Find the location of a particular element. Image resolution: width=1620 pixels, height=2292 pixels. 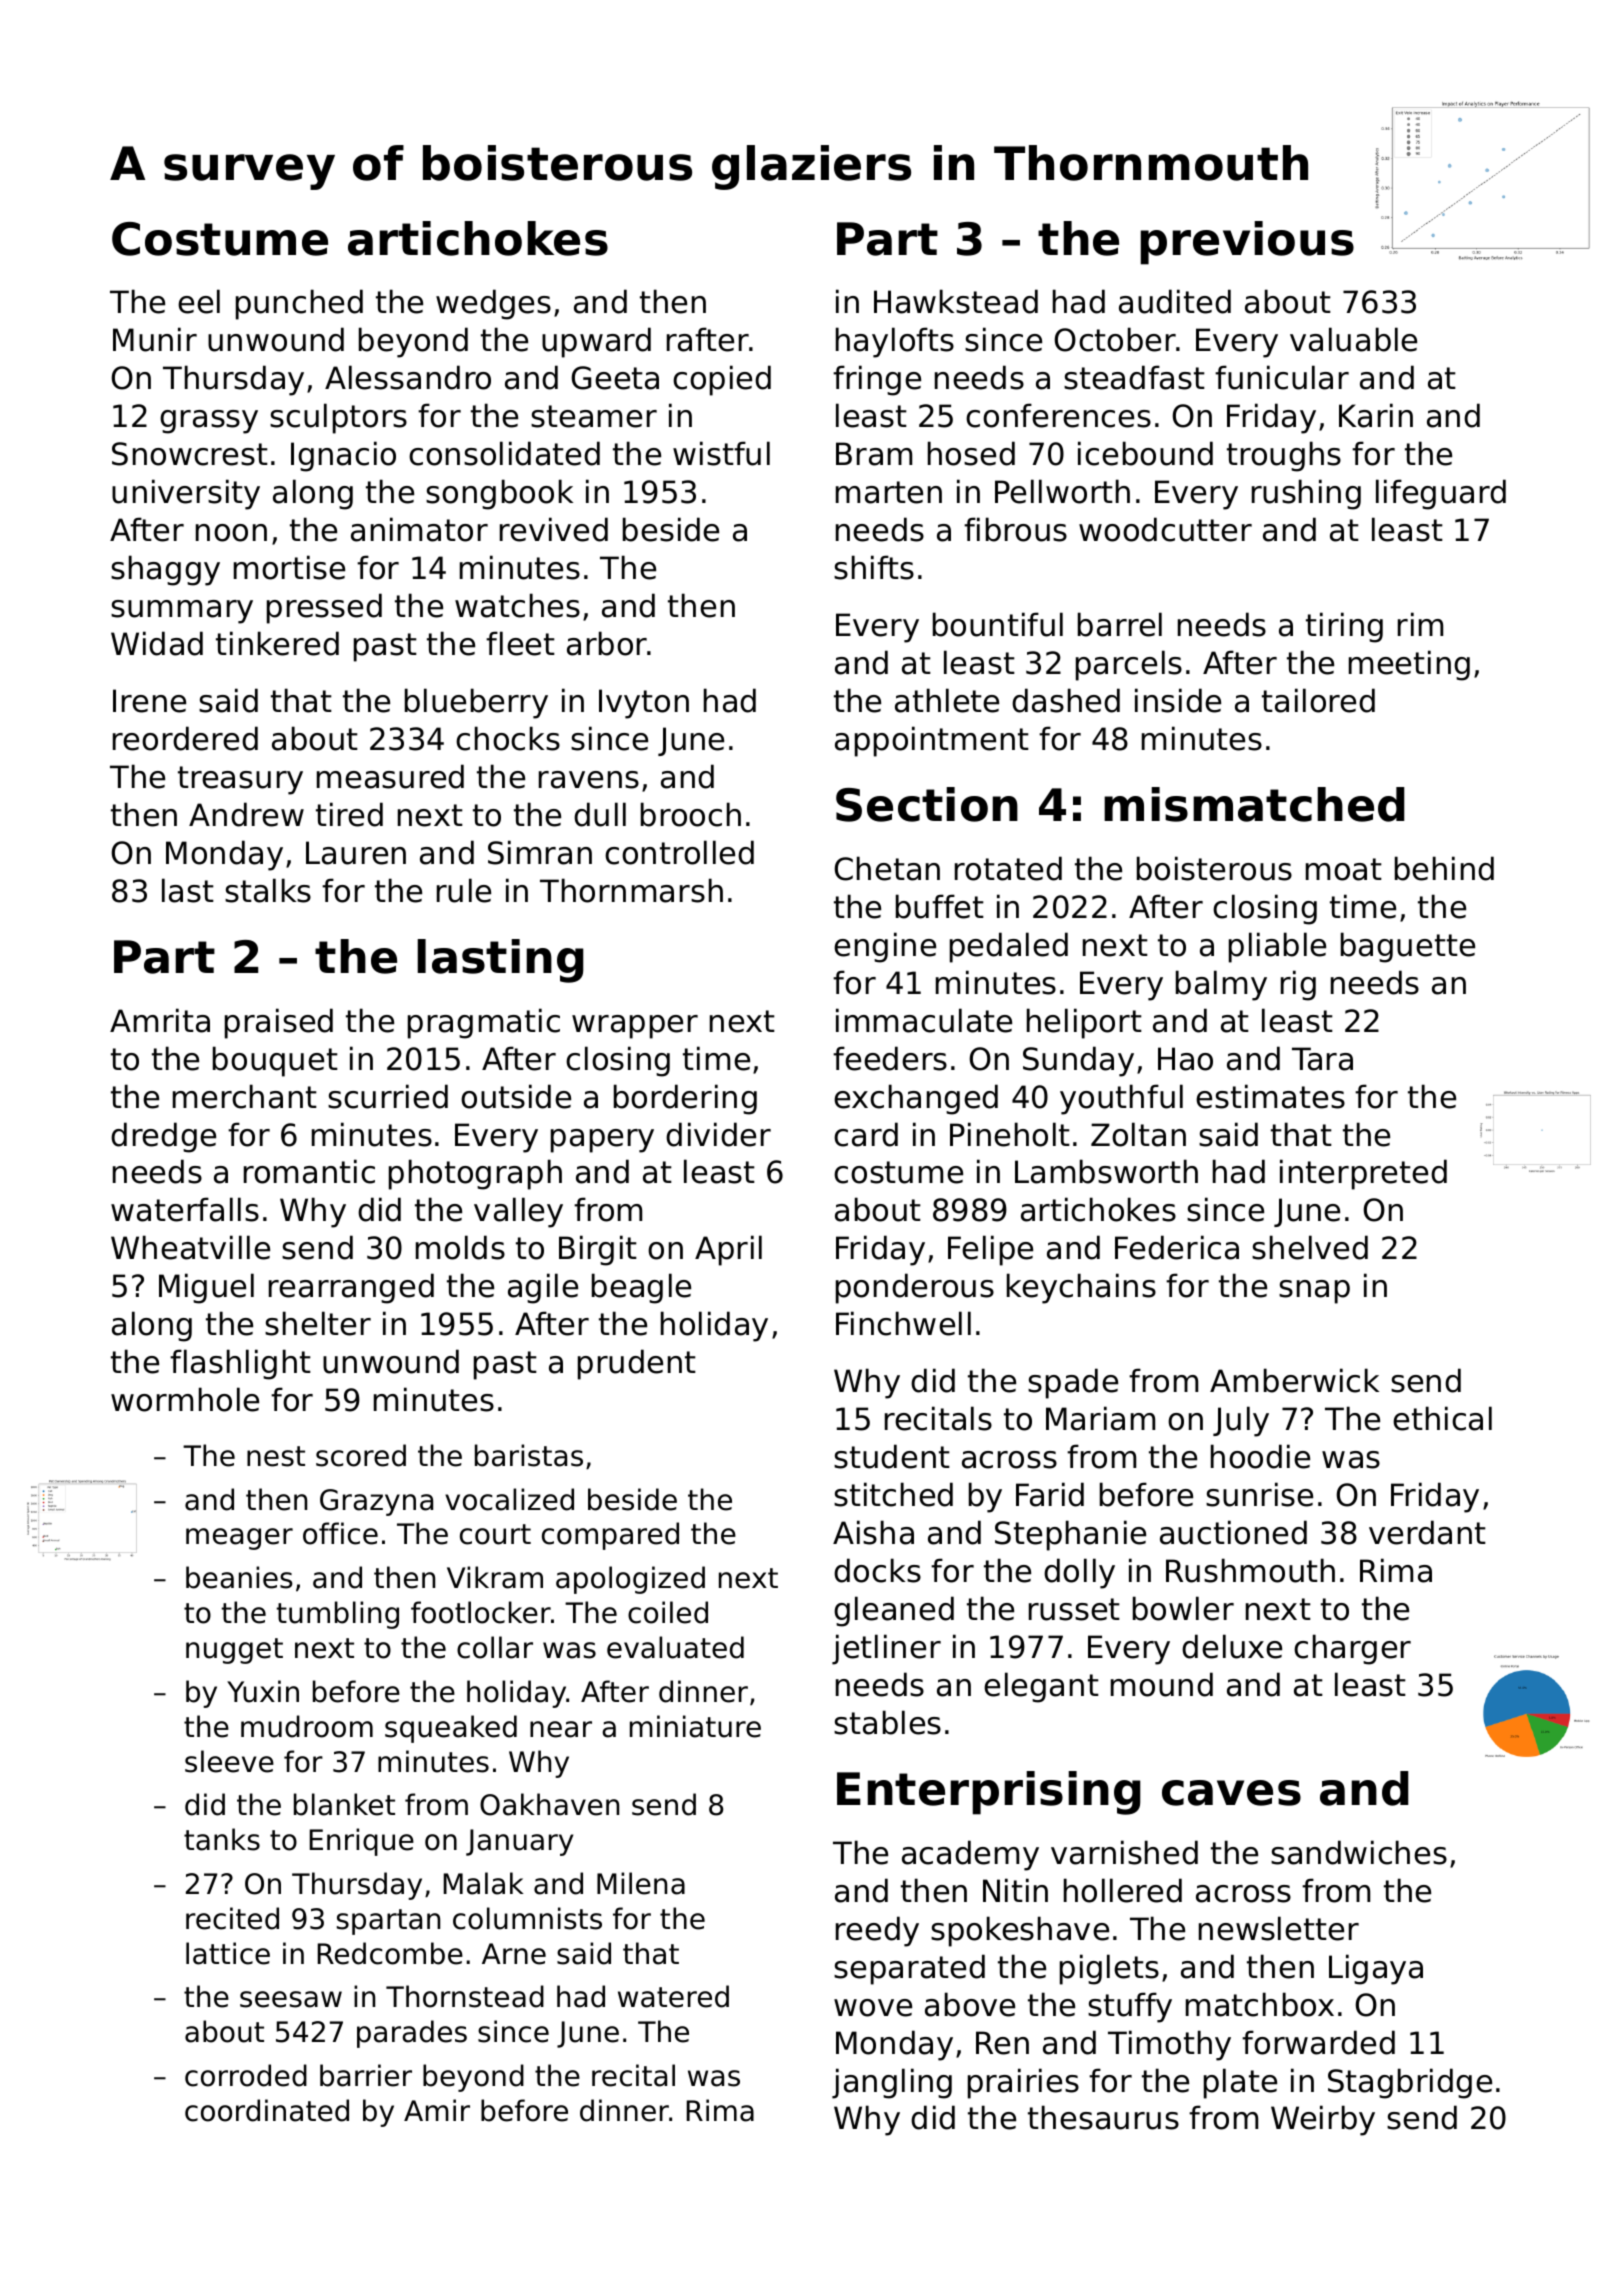

merchant is located at coordinates (245, 1096).
